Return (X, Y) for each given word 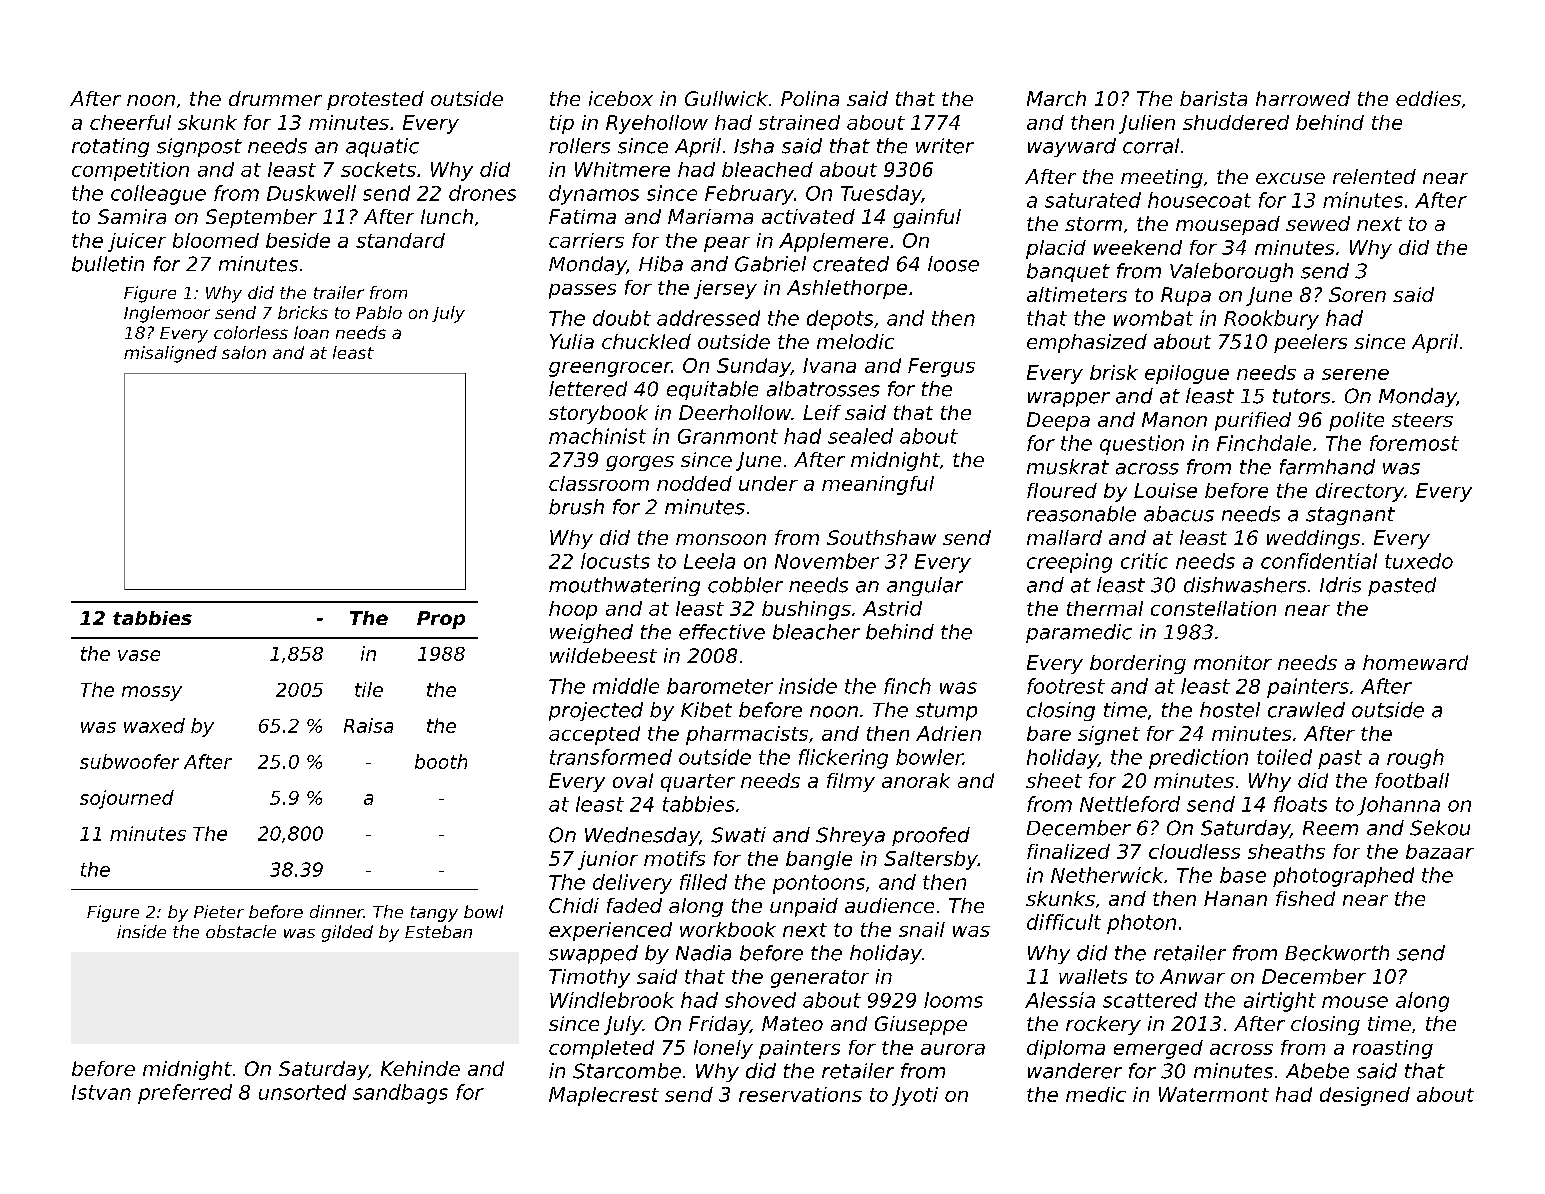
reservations (800, 1094)
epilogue (1187, 374)
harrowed (1303, 98)
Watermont (1214, 1094)
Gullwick (726, 98)
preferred (185, 1094)
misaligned (170, 354)
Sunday (754, 367)
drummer (275, 98)
